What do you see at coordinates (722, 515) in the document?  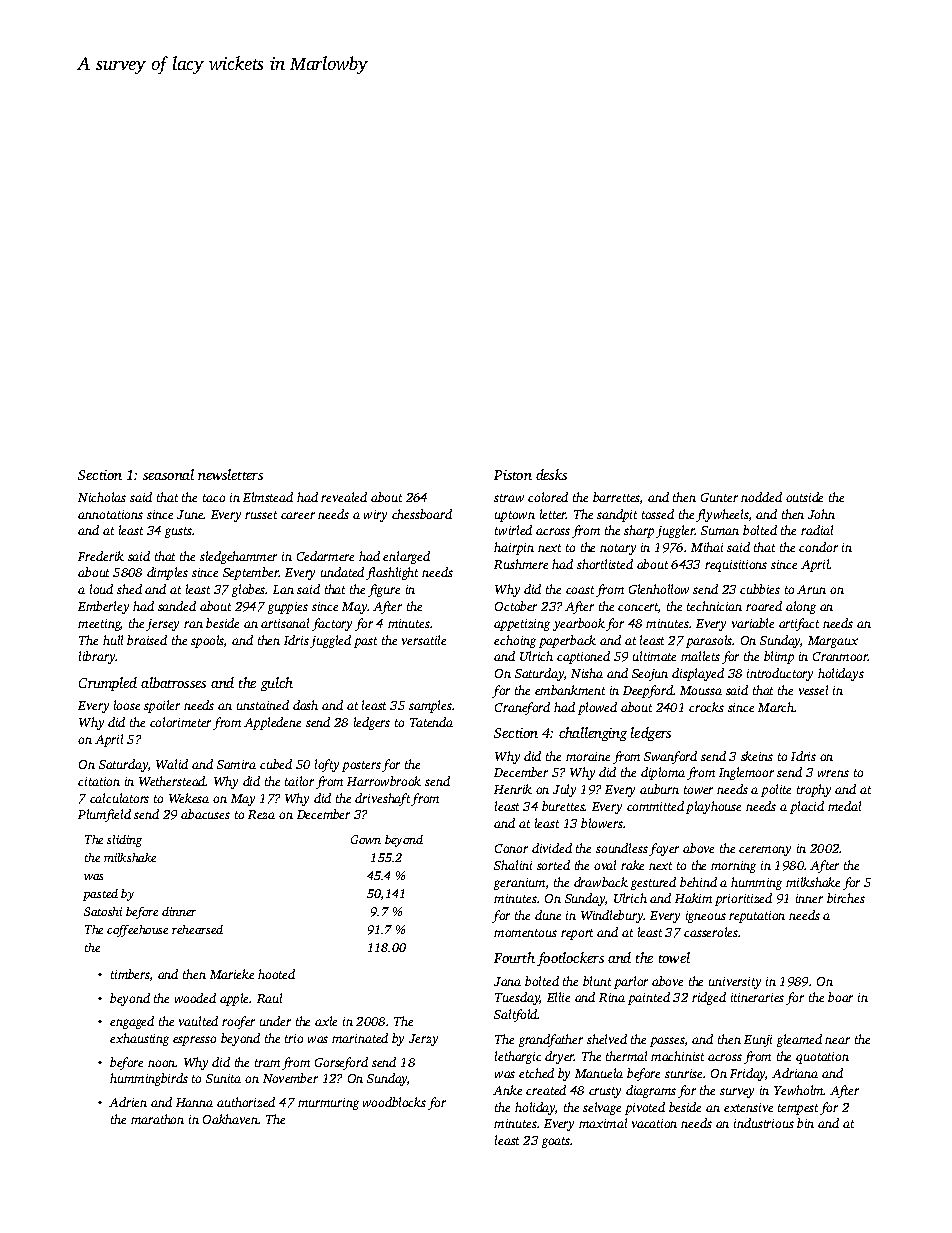 I see `flywheels` at bounding box center [722, 515].
